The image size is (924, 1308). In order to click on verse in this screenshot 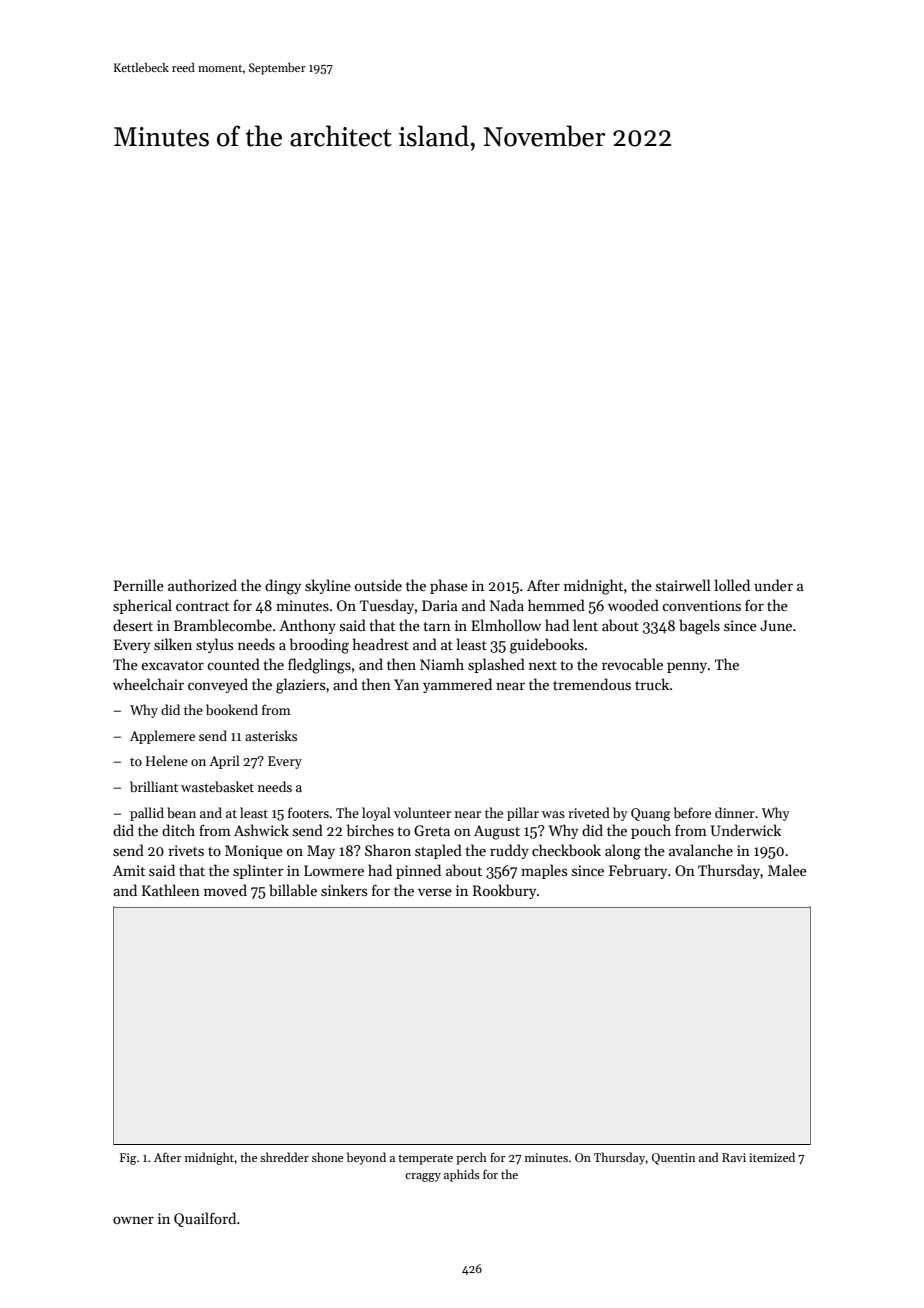, I will do `click(435, 892)`.
